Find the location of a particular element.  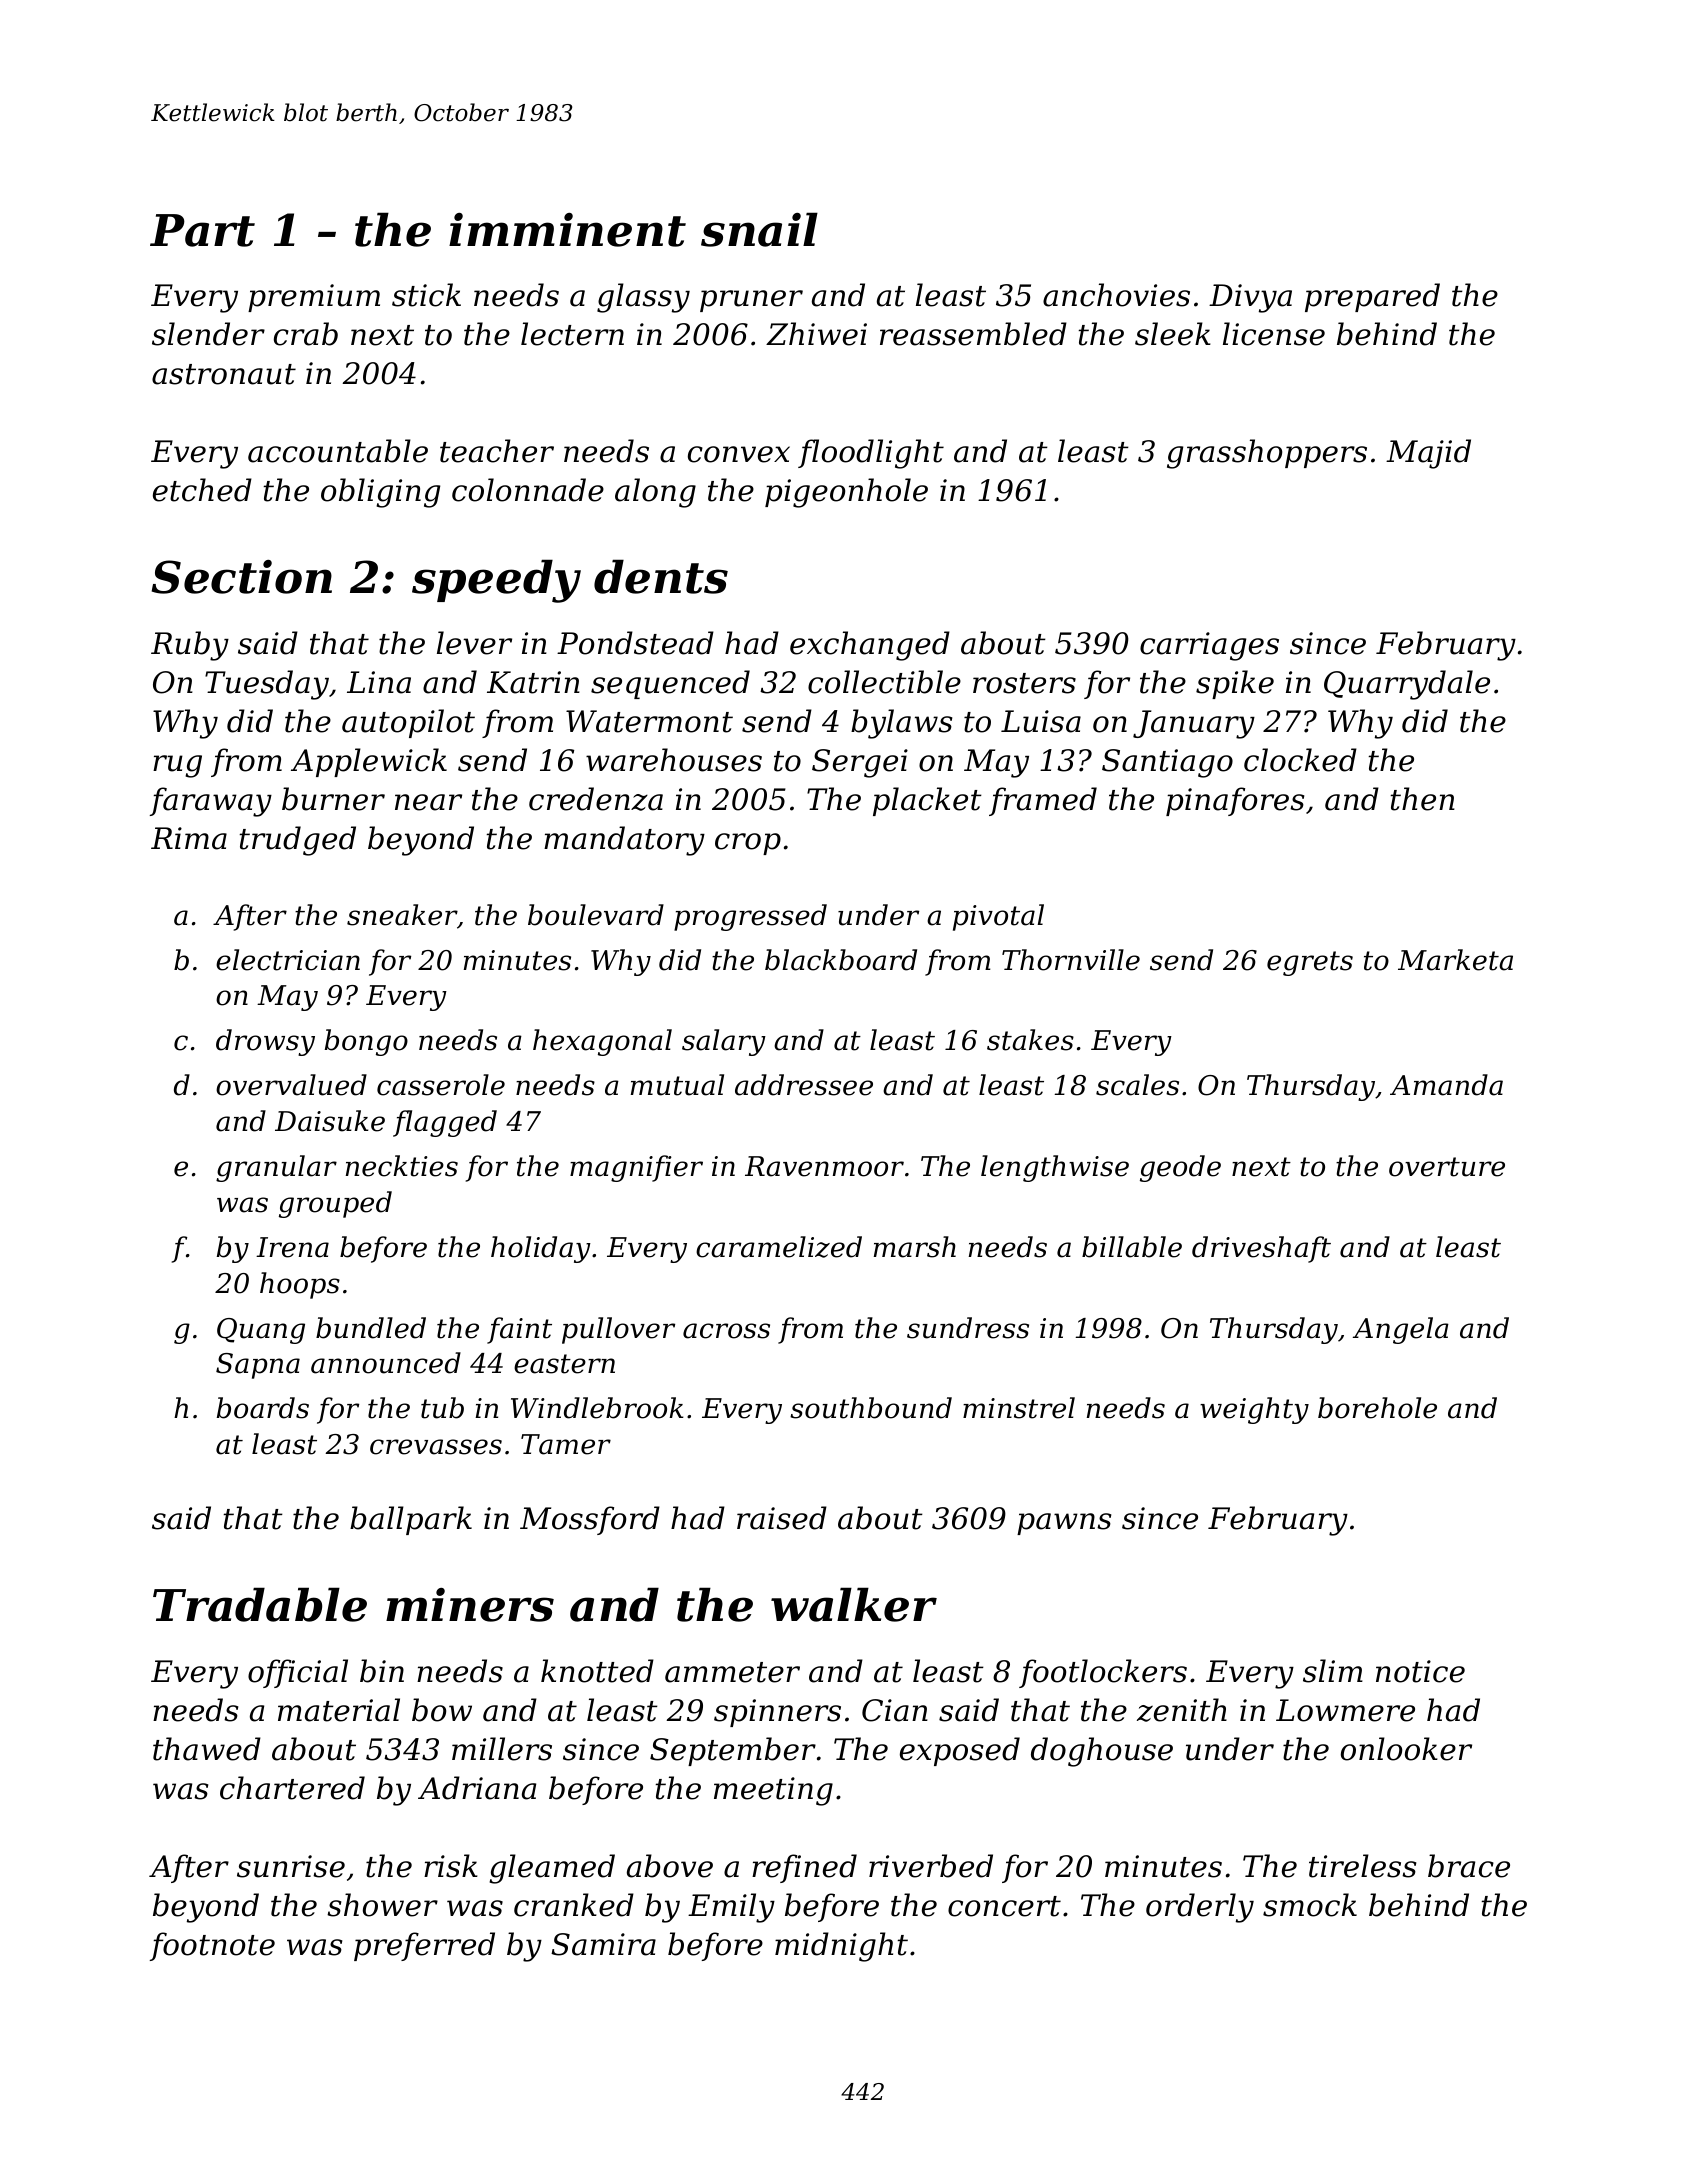

pigeonhole is located at coordinates (846, 493).
